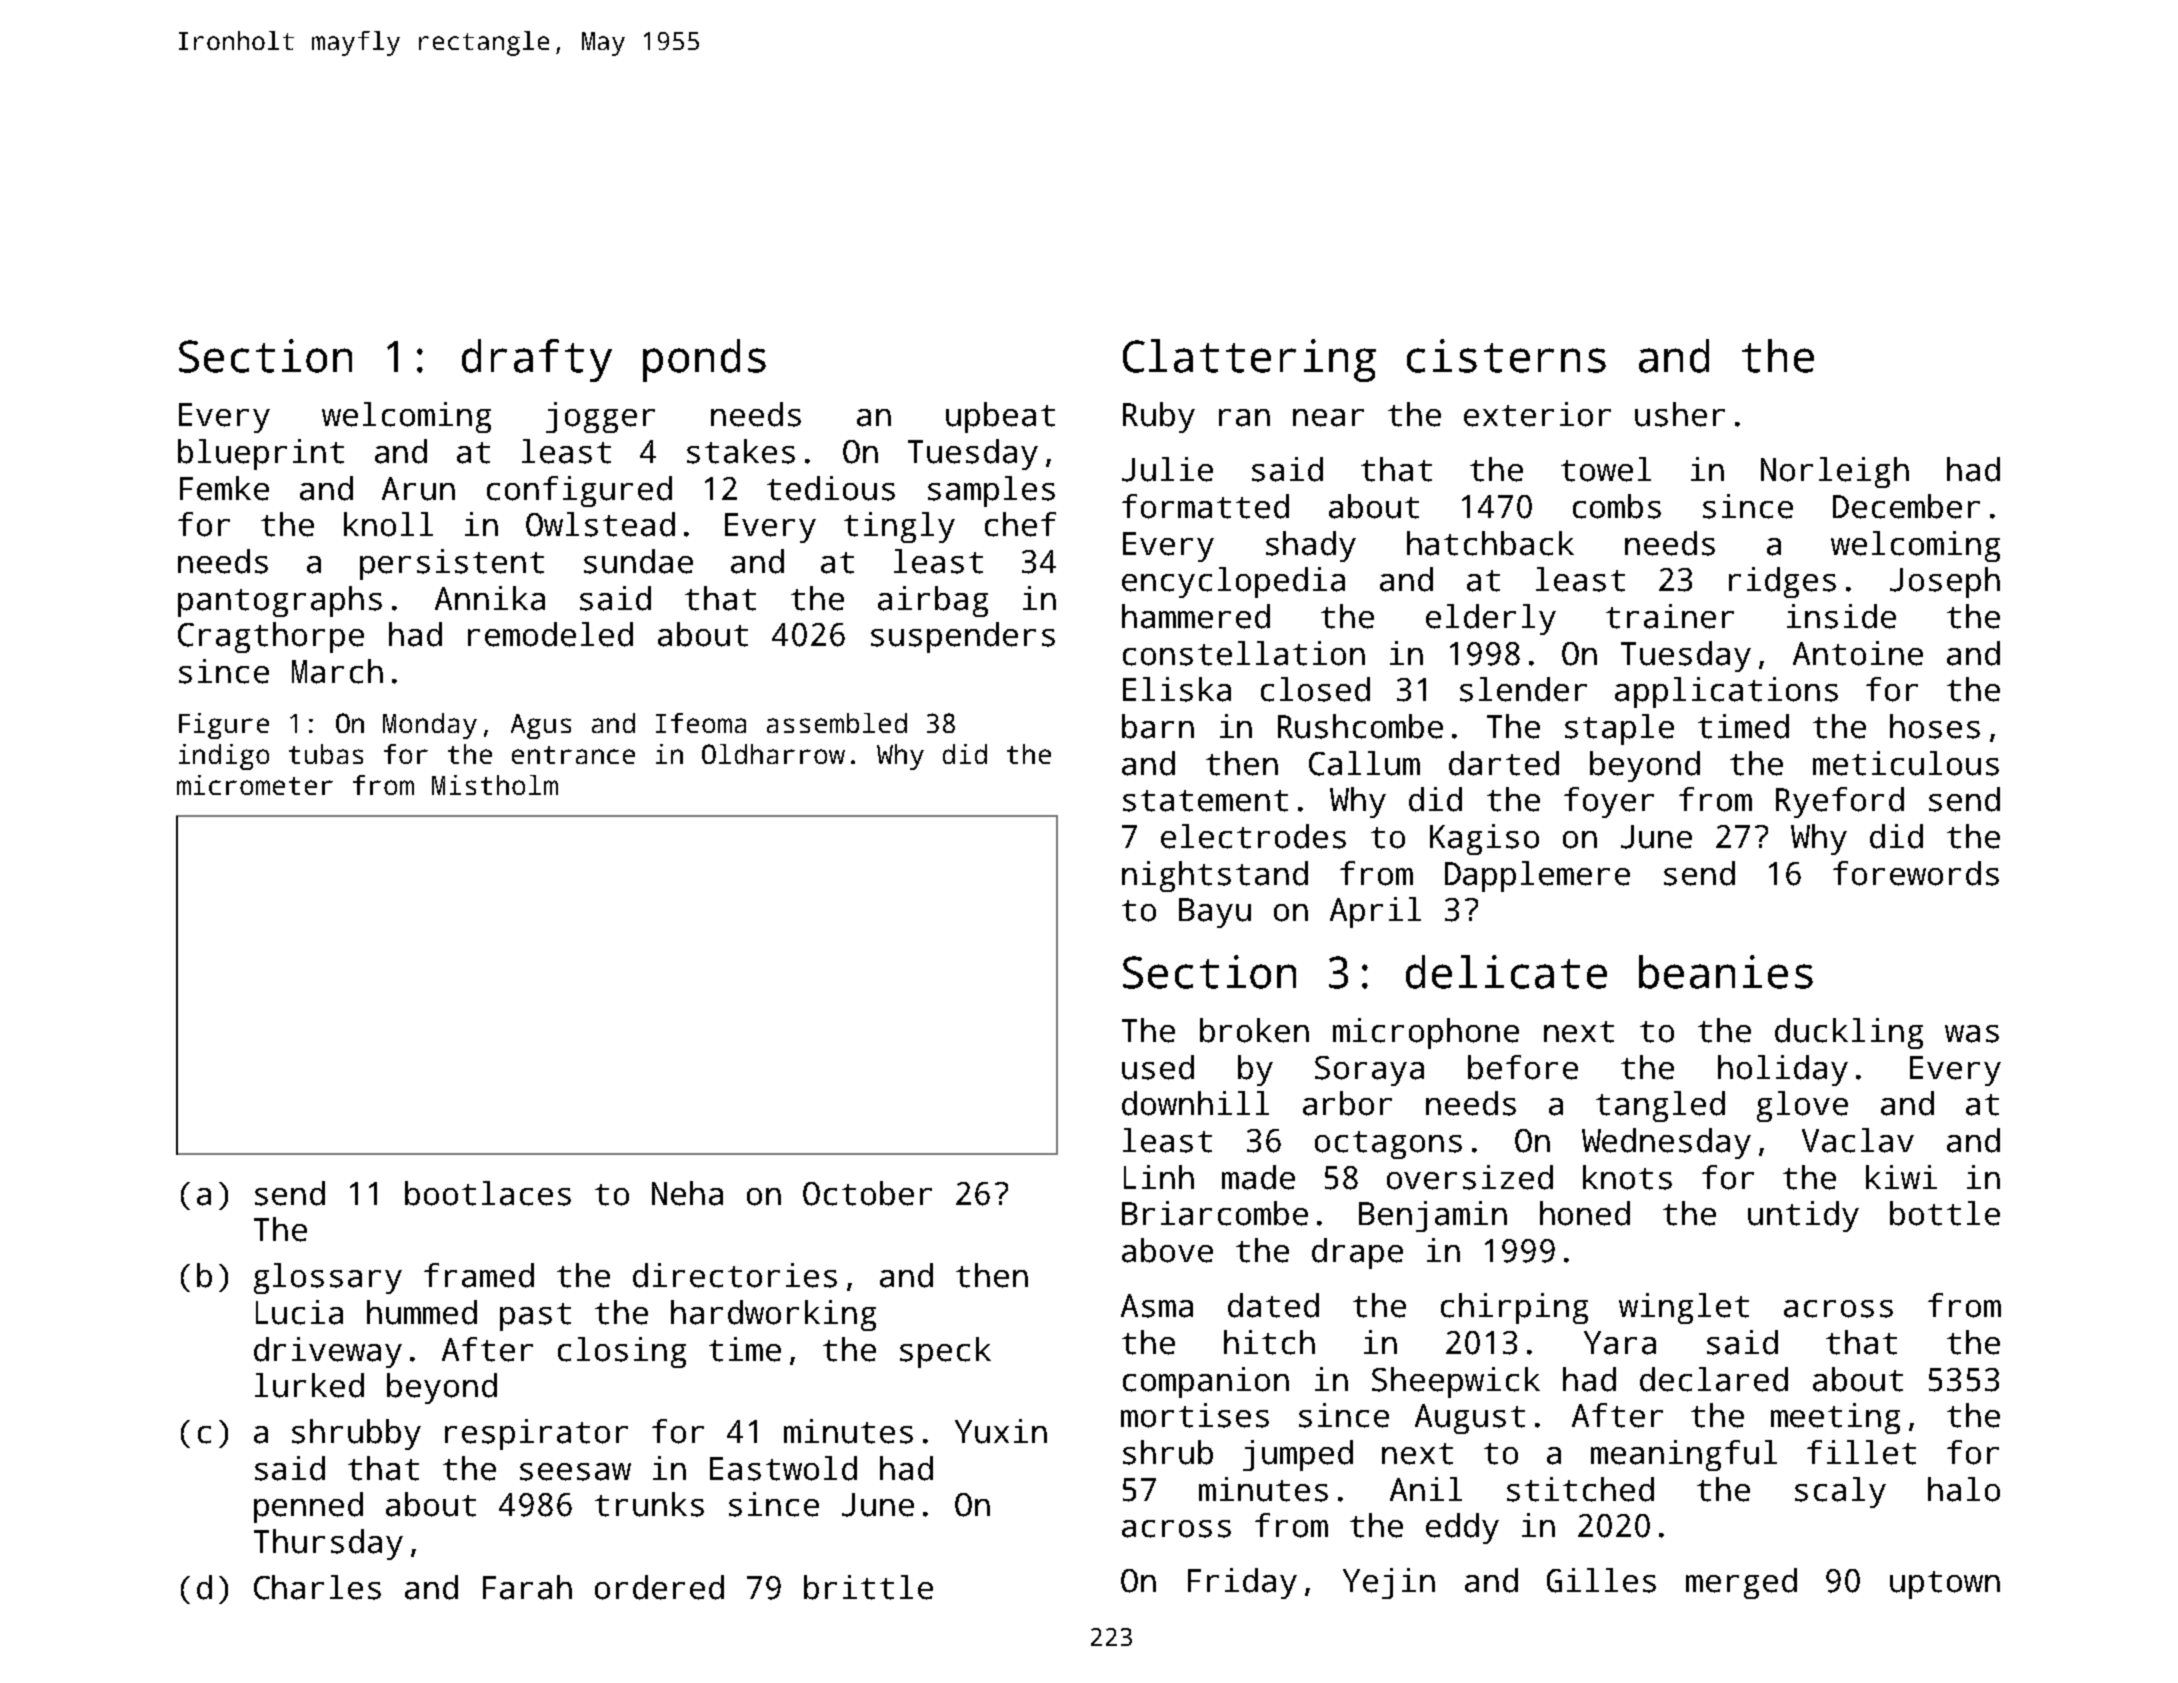 This screenshot has height=1683, width=2178. Describe the element at coordinates (317, 1587) in the screenshot. I see `Charles` at that location.
